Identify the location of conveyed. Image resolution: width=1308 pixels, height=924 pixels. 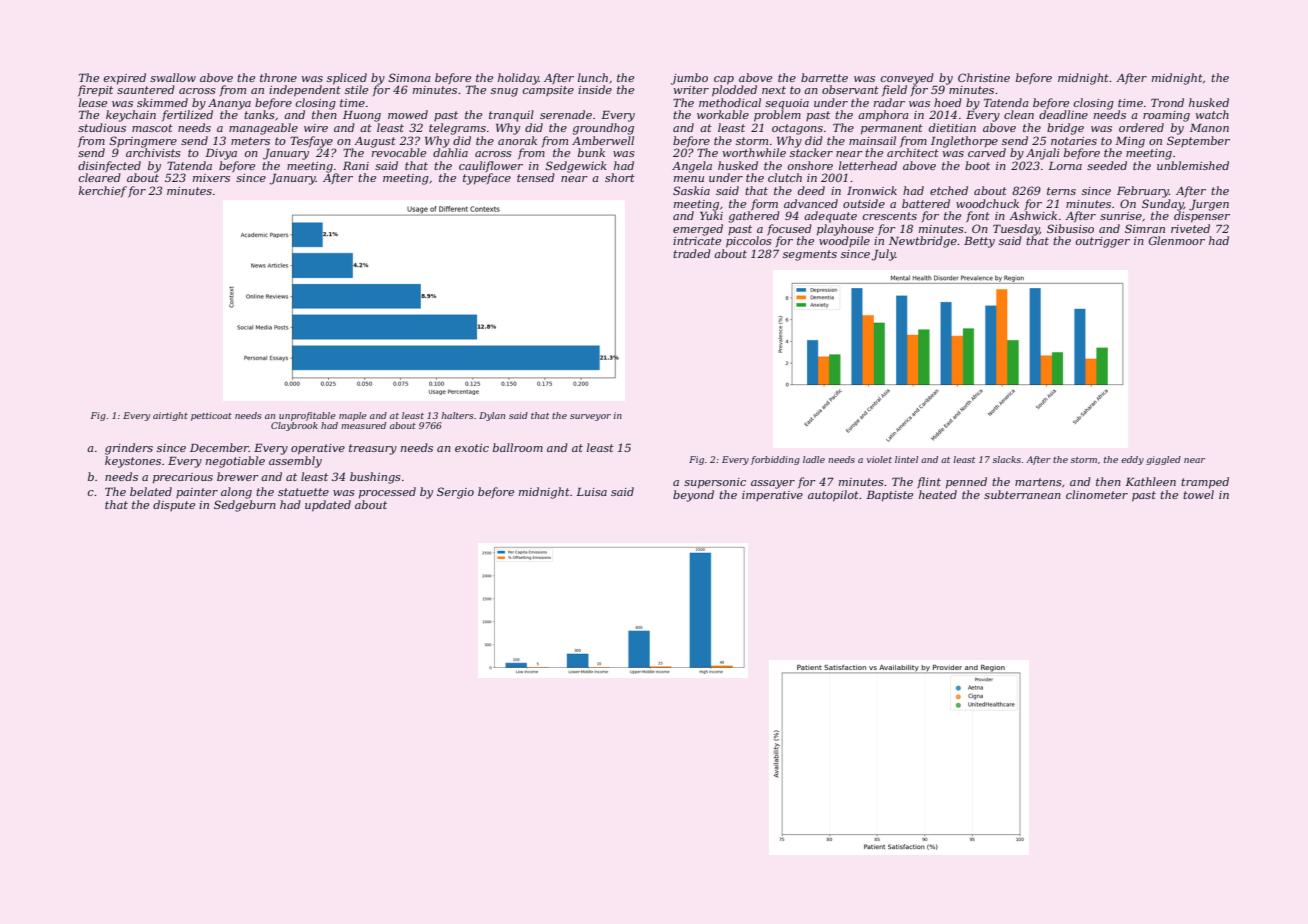
(907, 79).
